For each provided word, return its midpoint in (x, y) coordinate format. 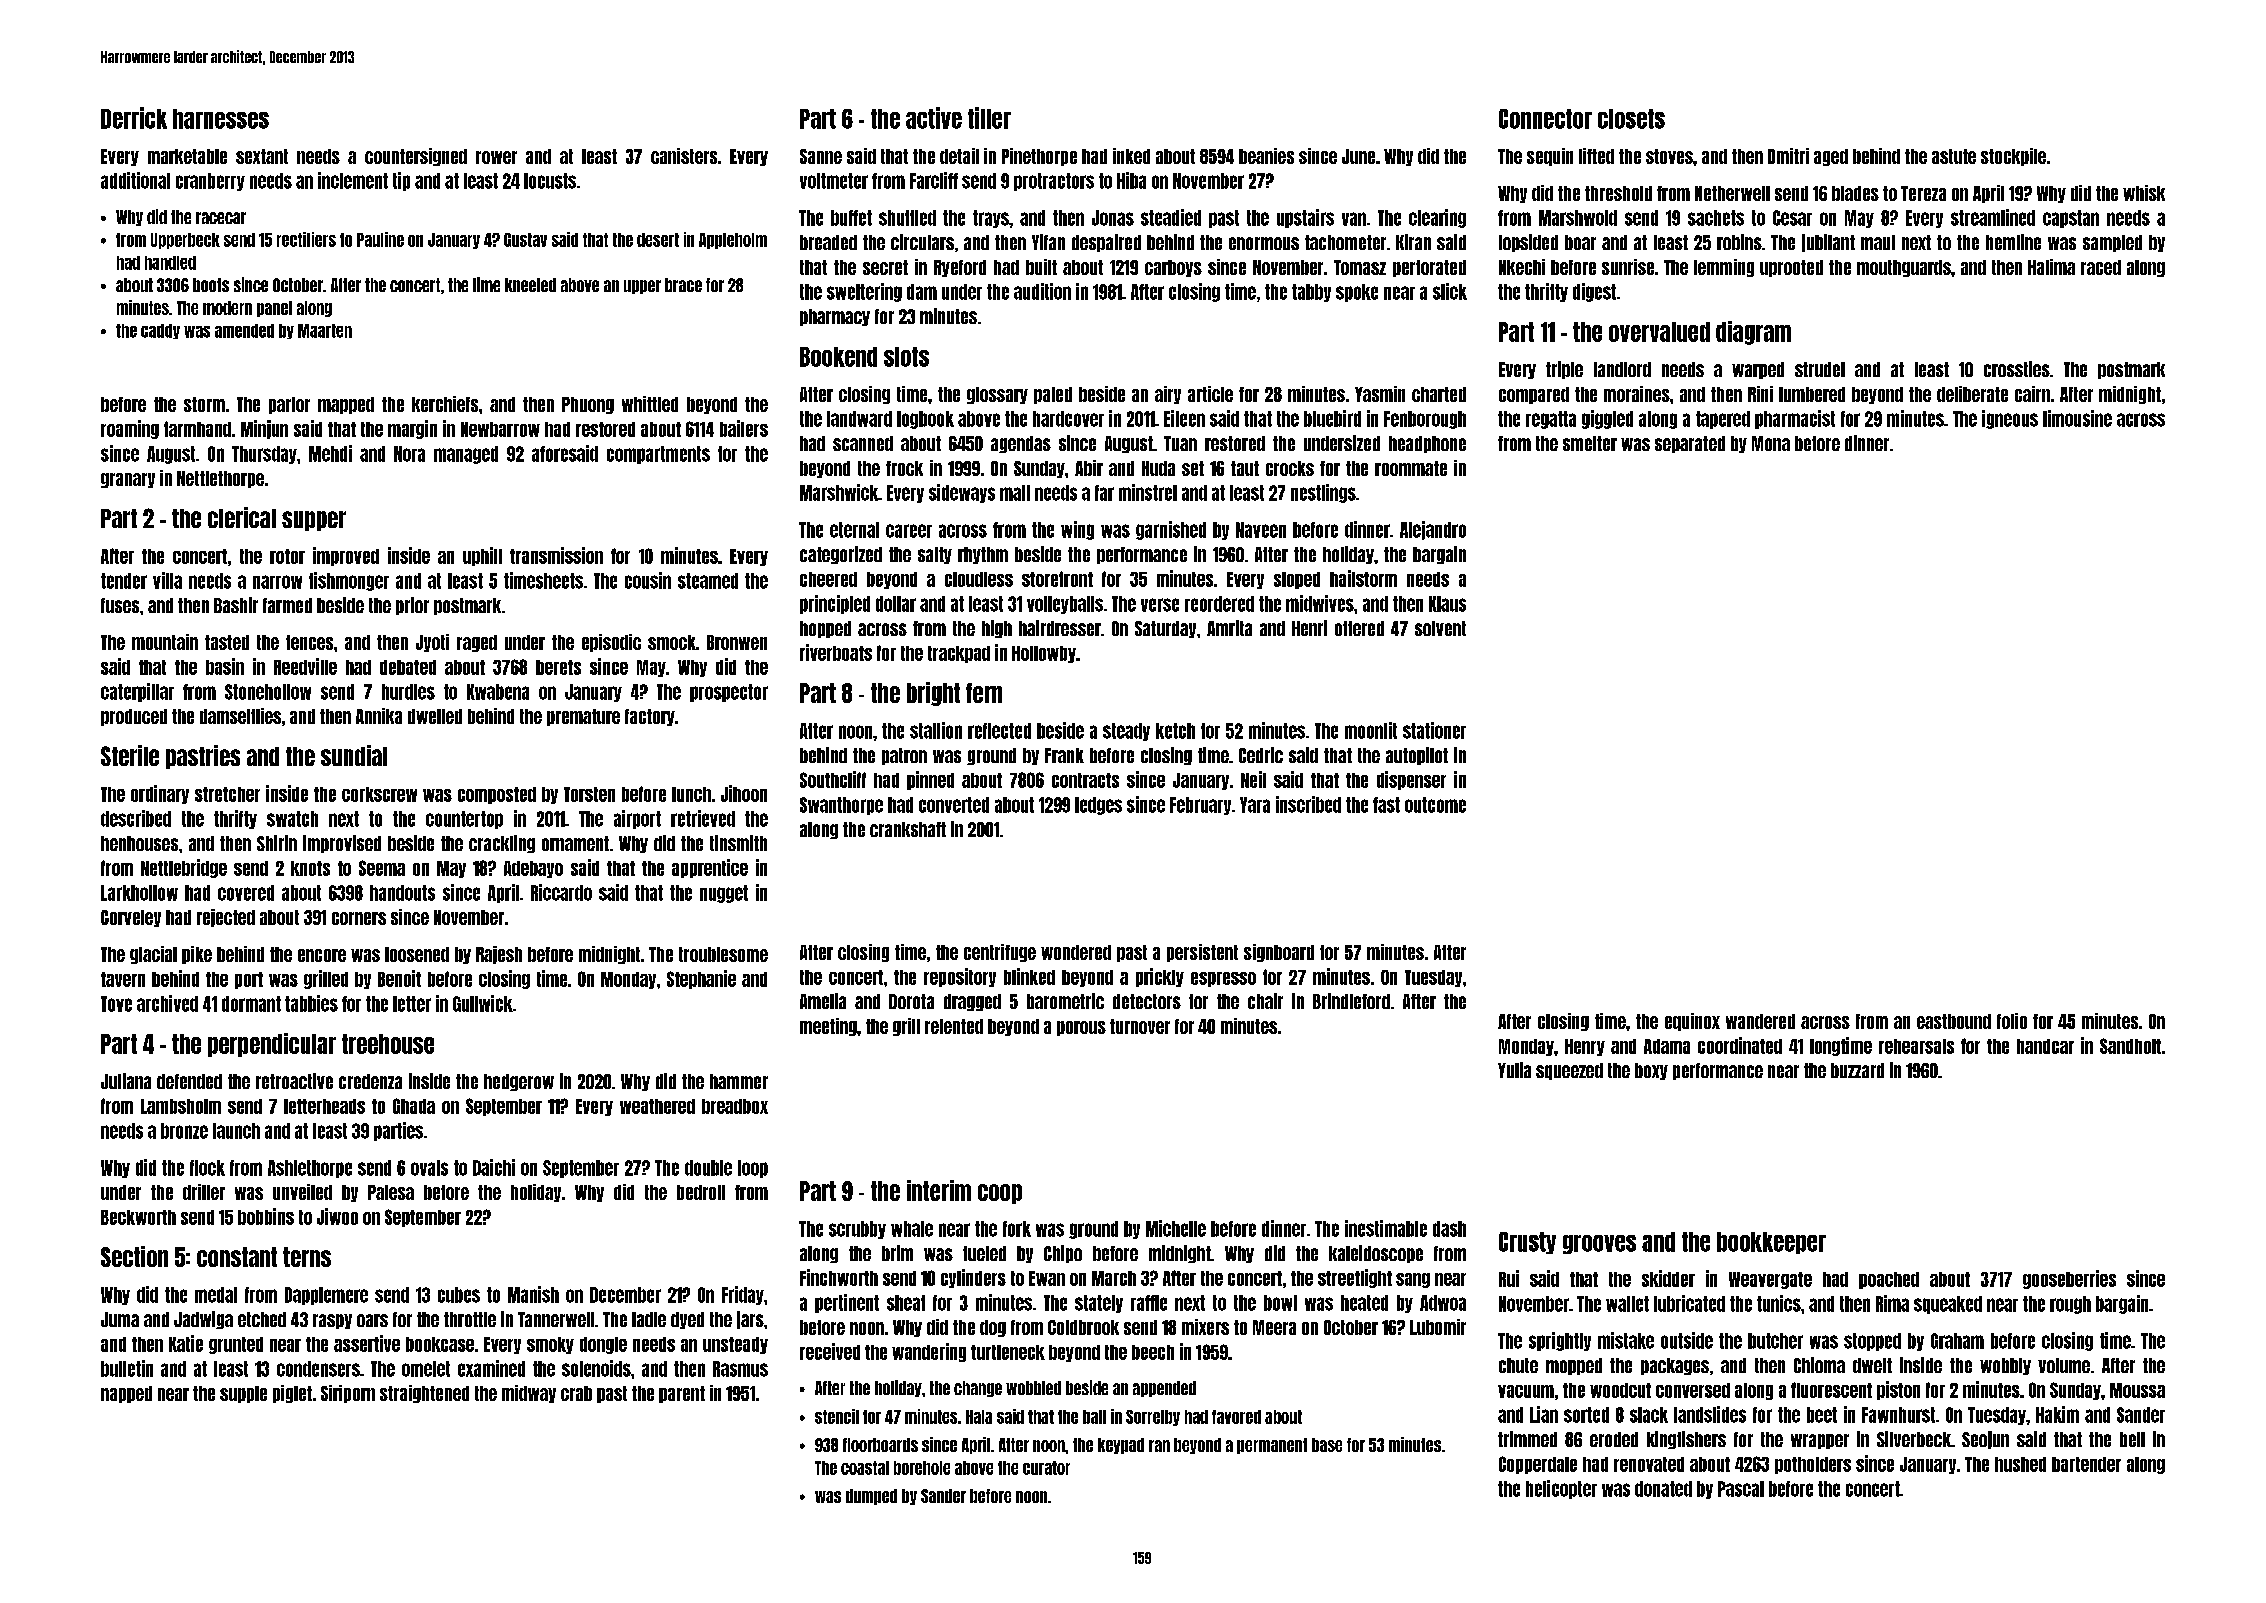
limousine (2077, 418)
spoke (1357, 293)
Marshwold (1578, 218)
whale (912, 1229)
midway (529, 1394)
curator (1046, 1468)
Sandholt (2130, 1046)
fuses (120, 605)
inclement (353, 180)
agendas (1021, 444)
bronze (184, 1131)
